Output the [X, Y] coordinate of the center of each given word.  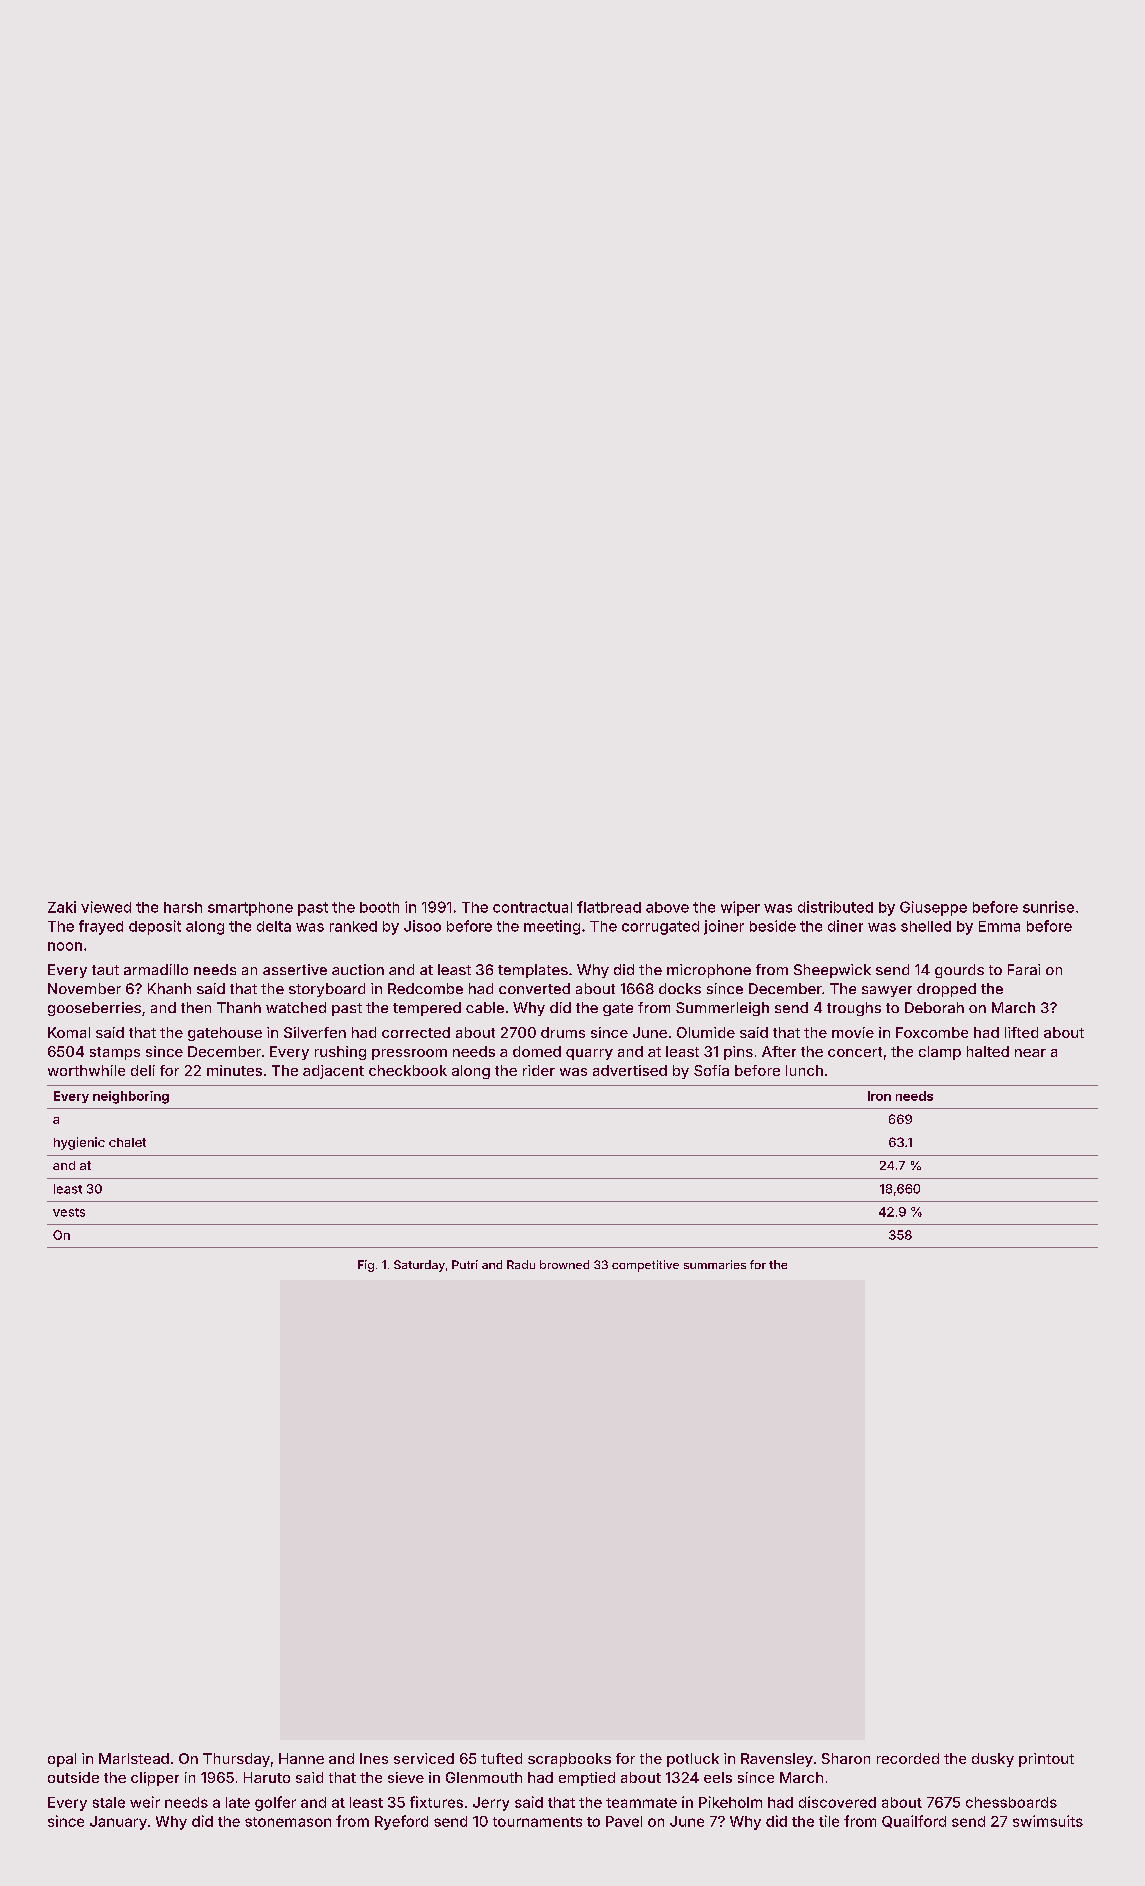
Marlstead [134, 1758]
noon [65, 946]
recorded [908, 1758]
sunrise [1048, 907]
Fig [366, 1266]
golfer [275, 1803]
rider [539, 1070]
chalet [127, 1142]
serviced [424, 1758]
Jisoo [422, 926]
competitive [645, 1266]
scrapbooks [569, 1760]
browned [564, 1264]
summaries [715, 1264]
